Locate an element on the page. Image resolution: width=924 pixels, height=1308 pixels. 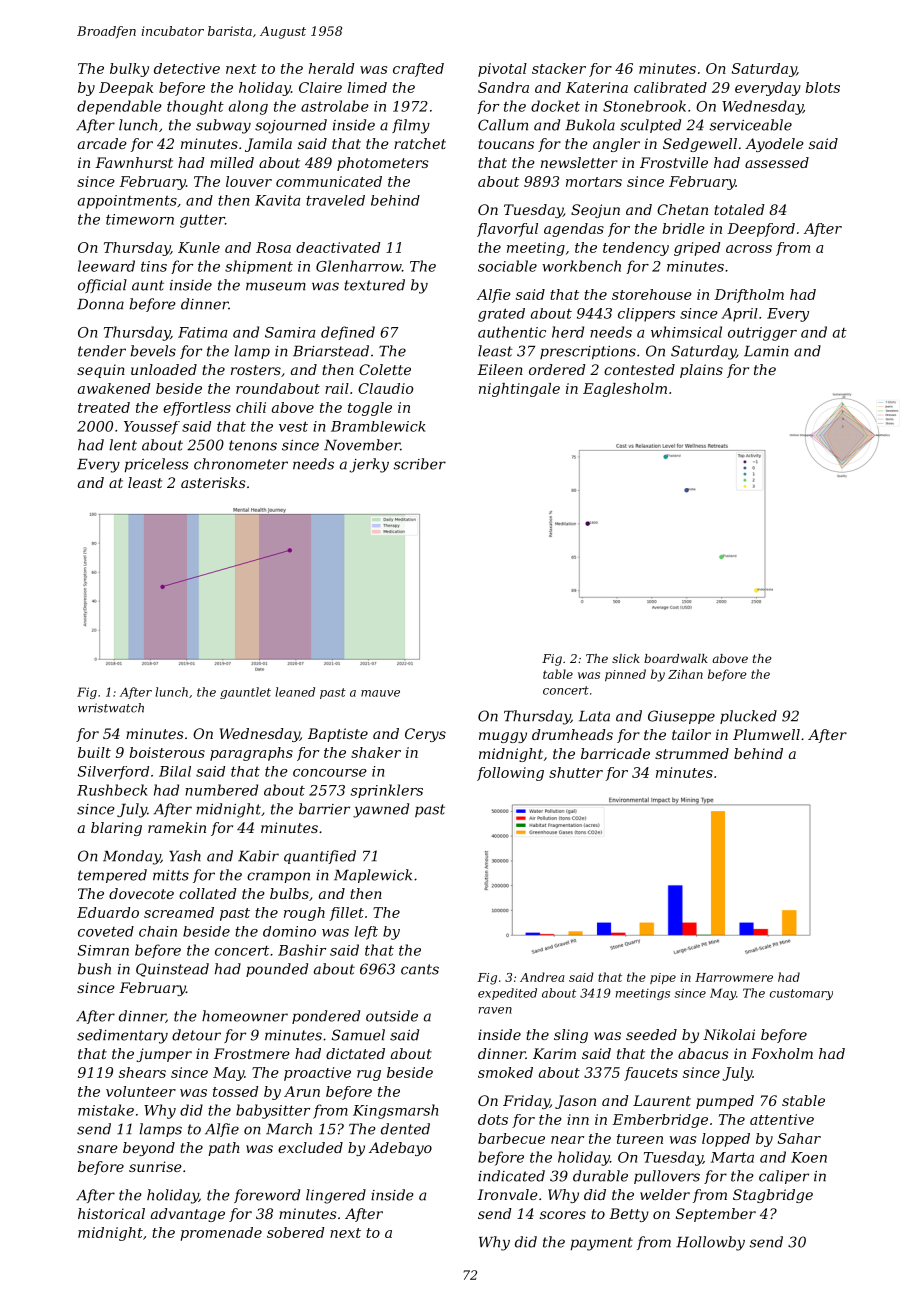
asterisks is located at coordinates (213, 482).
